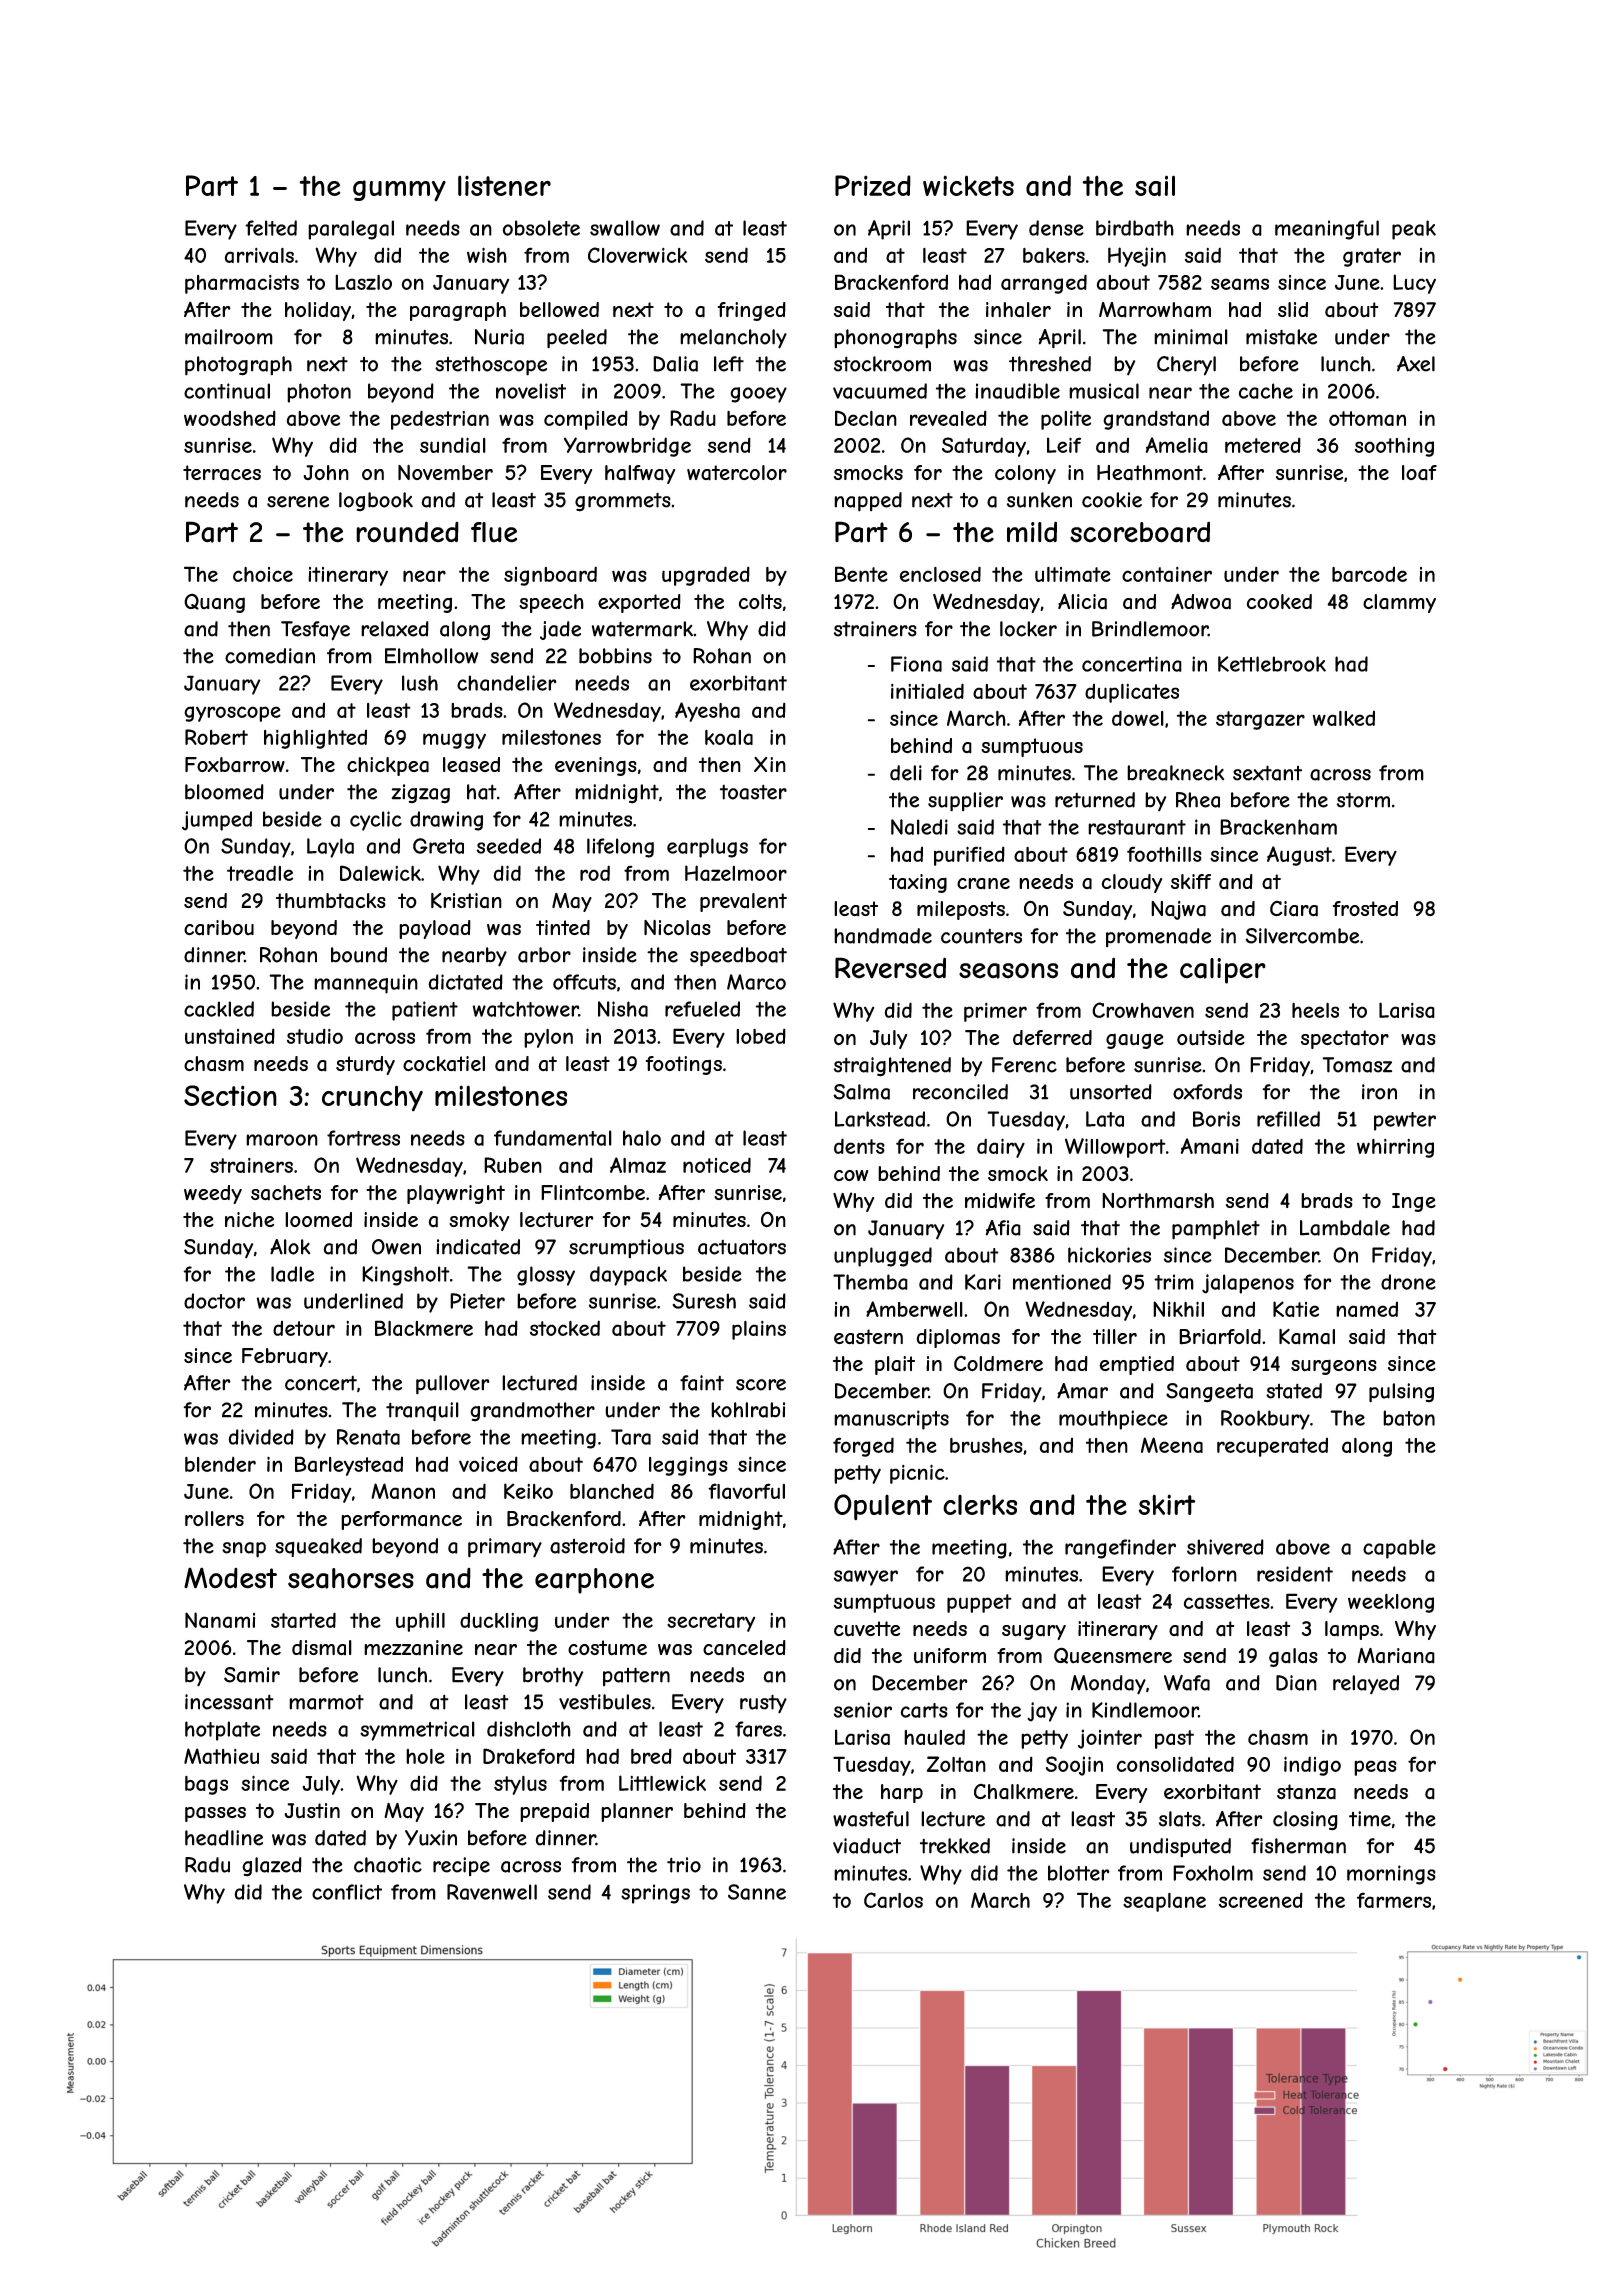 This document has width=1620, height=2292. What do you see at coordinates (684, 1865) in the document?
I see `trio` at bounding box center [684, 1865].
